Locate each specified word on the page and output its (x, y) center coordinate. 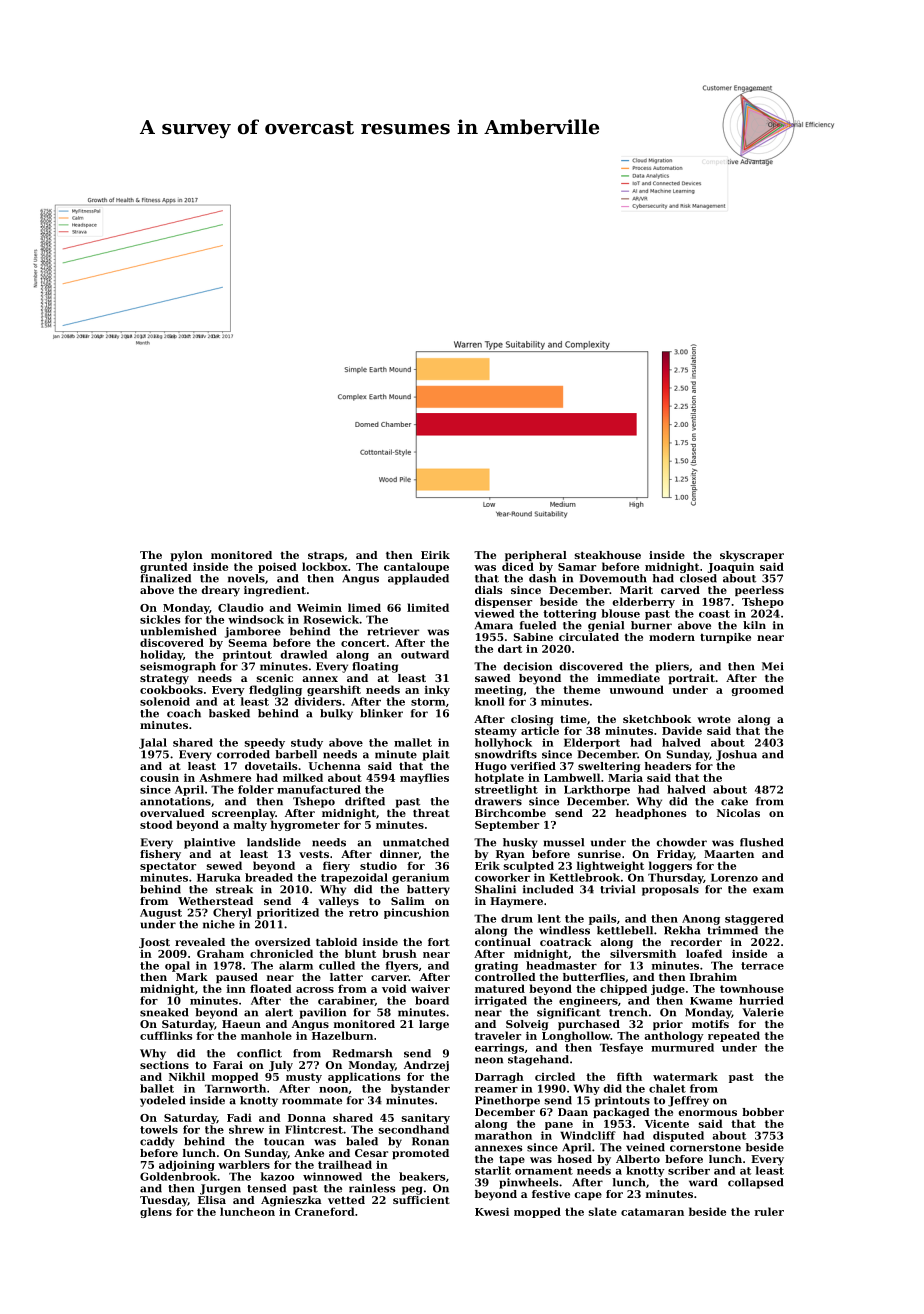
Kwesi (492, 1211)
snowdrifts (506, 754)
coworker (502, 877)
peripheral (536, 556)
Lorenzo (734, 877)
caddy (157, 1142)
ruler (769, 1211)
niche (219, 924)
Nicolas (738, 813)
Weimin (319, 608)
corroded (243, 754)
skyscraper (752, 556)
